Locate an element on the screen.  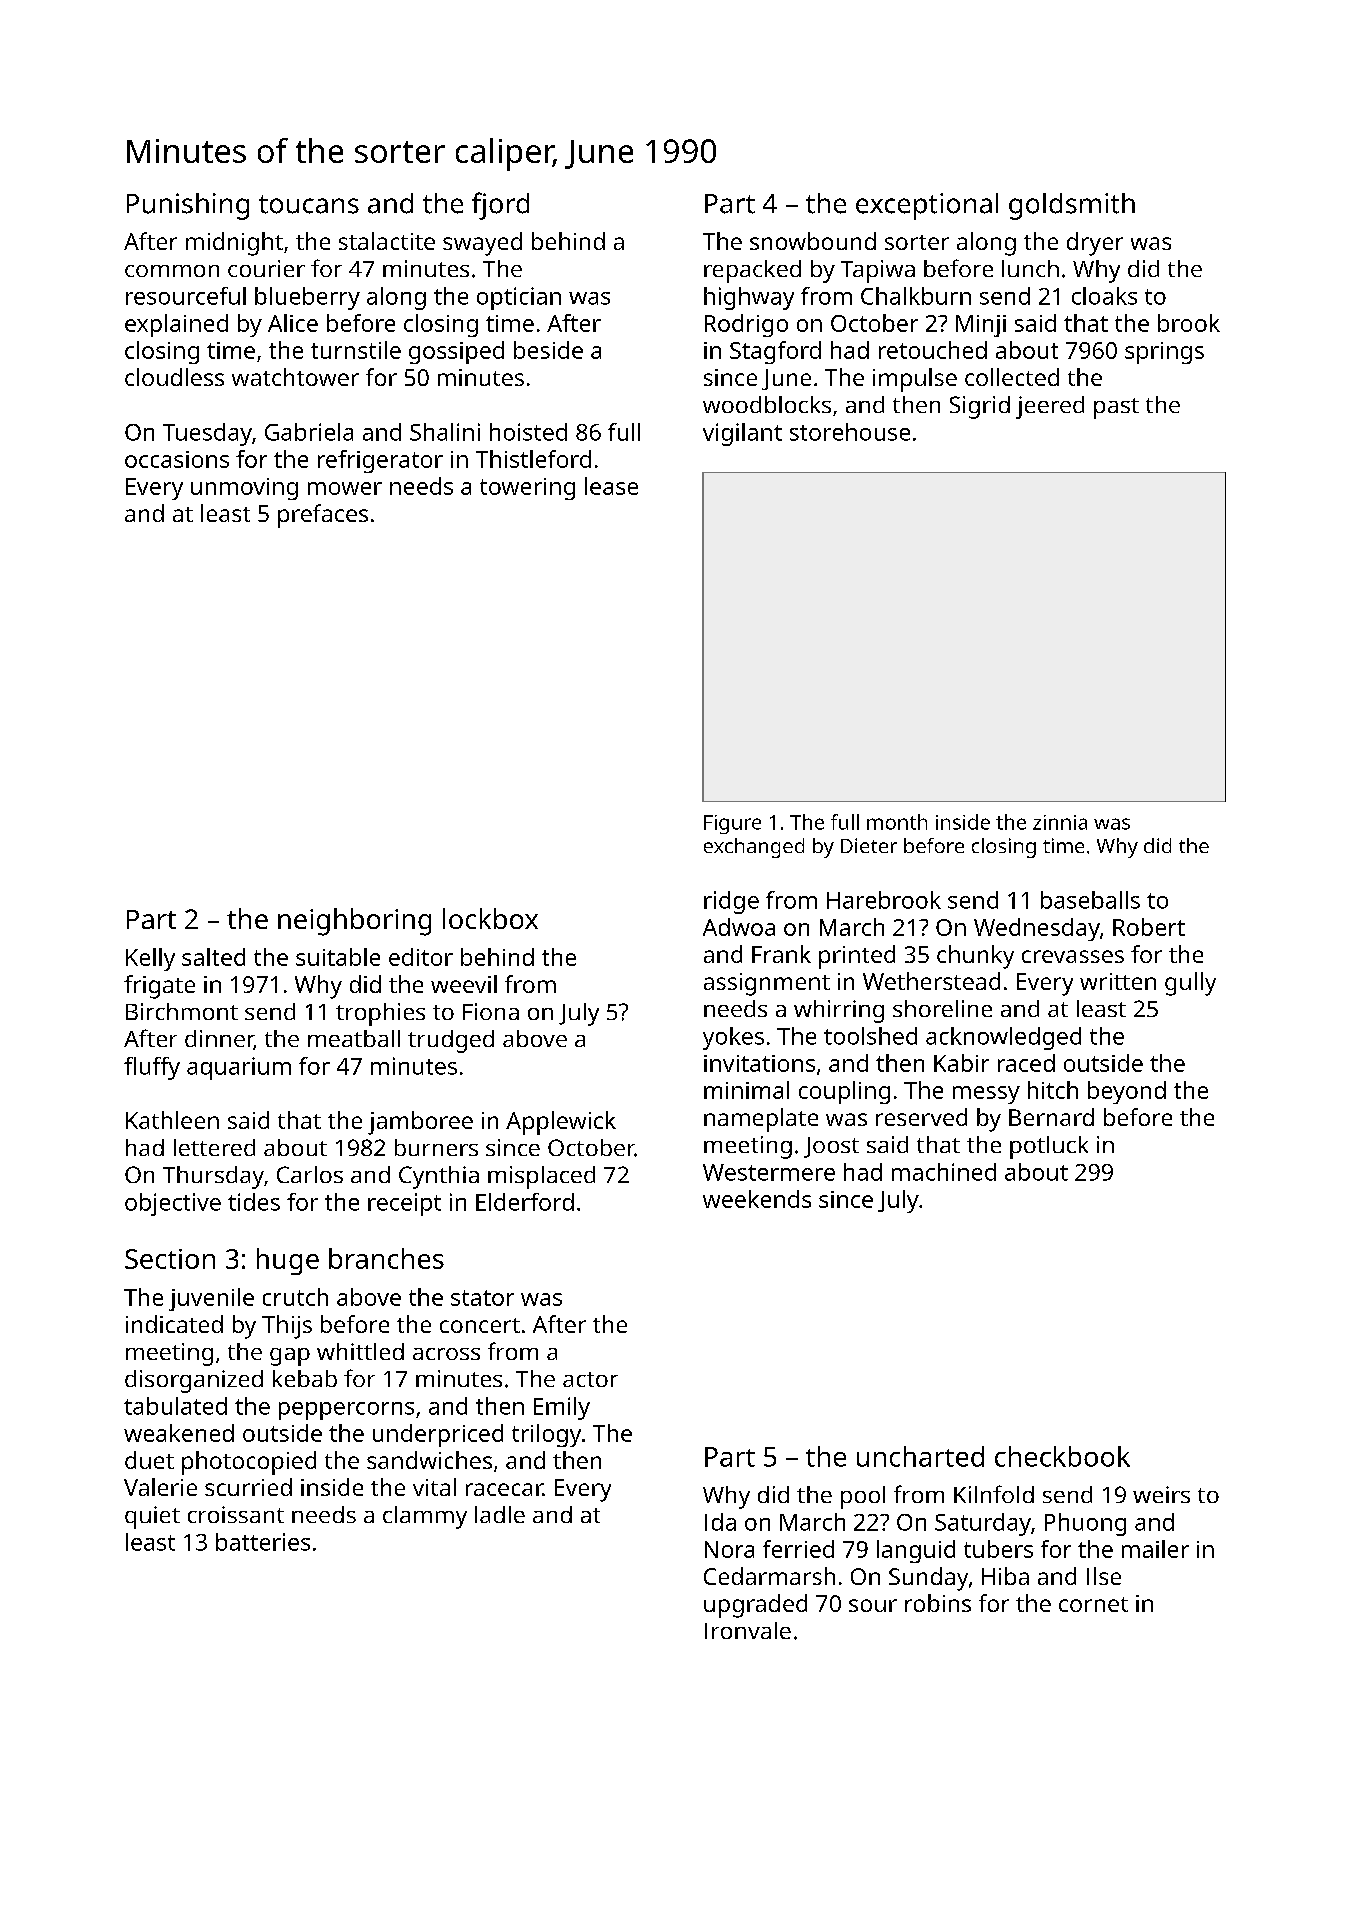
Kathleen is located at coordinates (172, 1120).
